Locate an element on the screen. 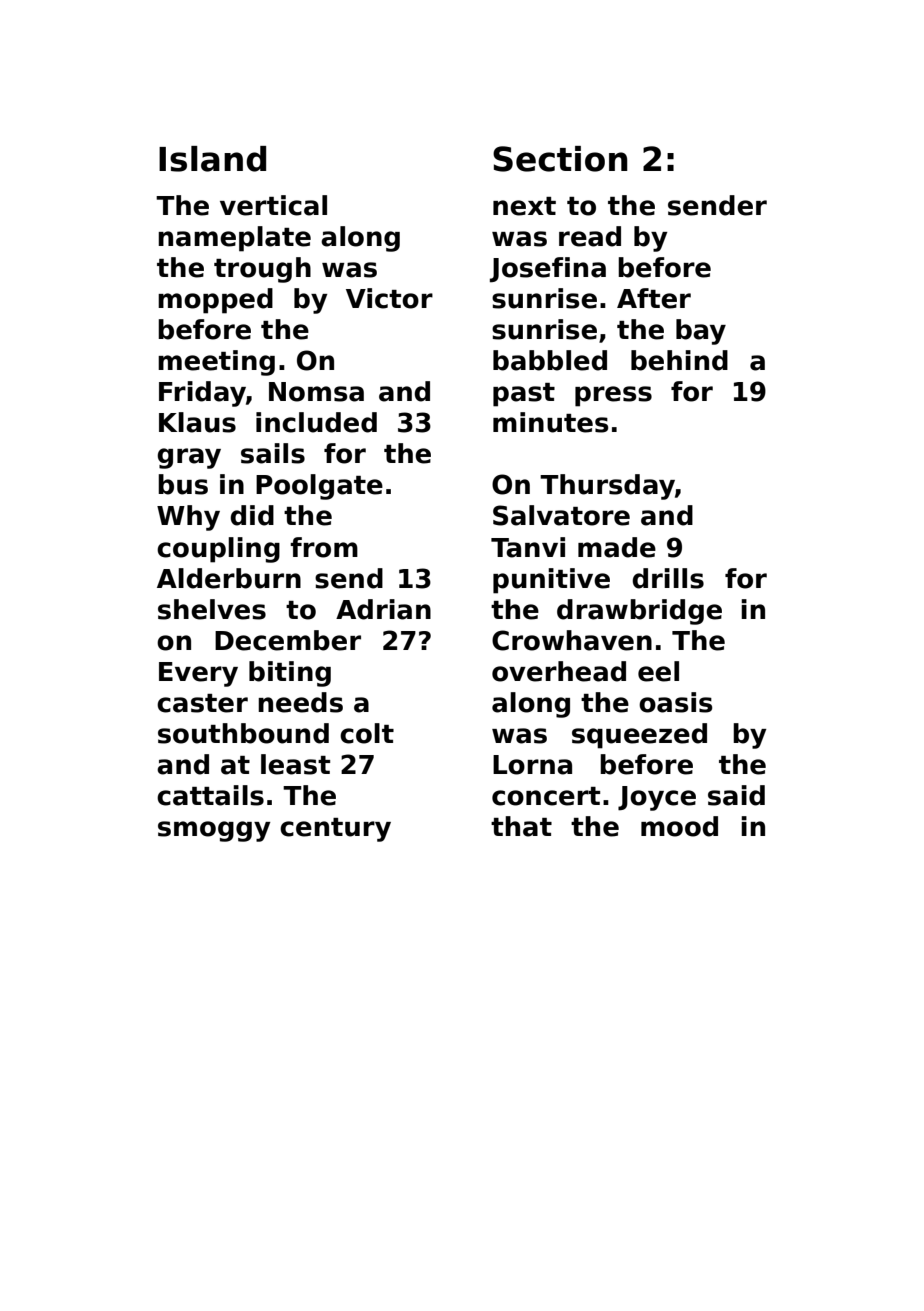  colt is located at coordinates (367, 733).
